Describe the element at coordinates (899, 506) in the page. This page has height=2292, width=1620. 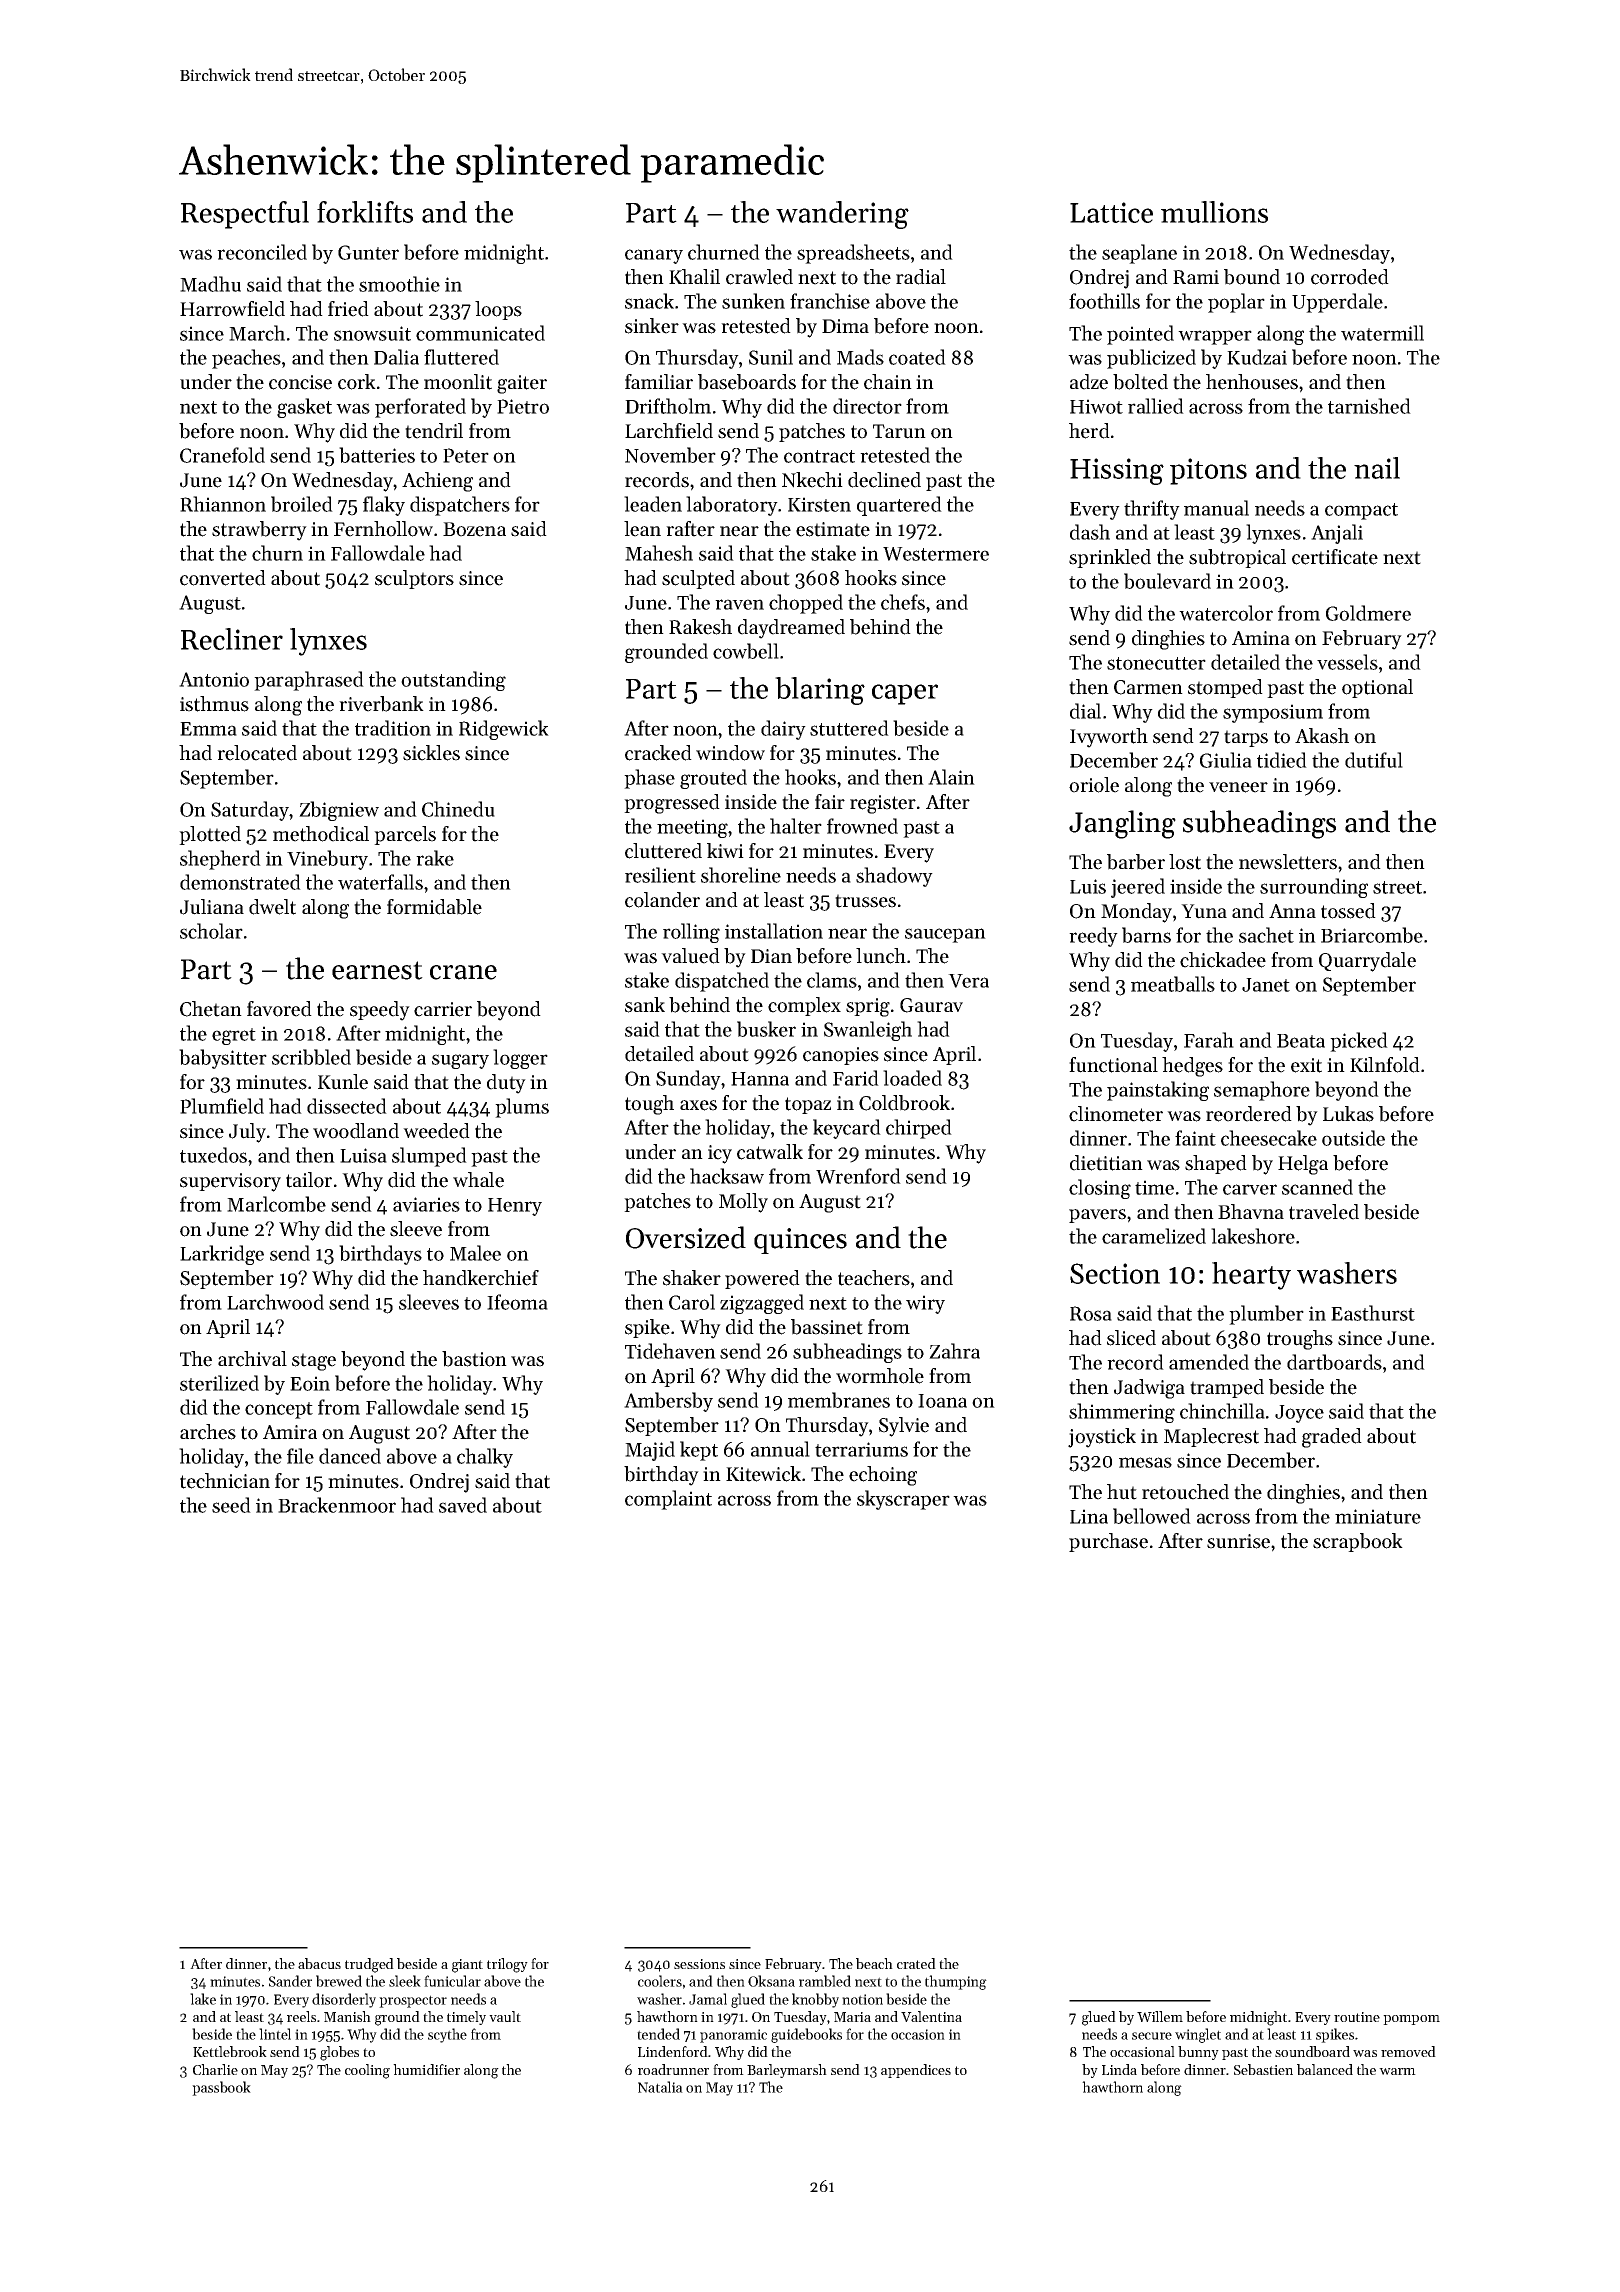
I see `quartered` at that location.
